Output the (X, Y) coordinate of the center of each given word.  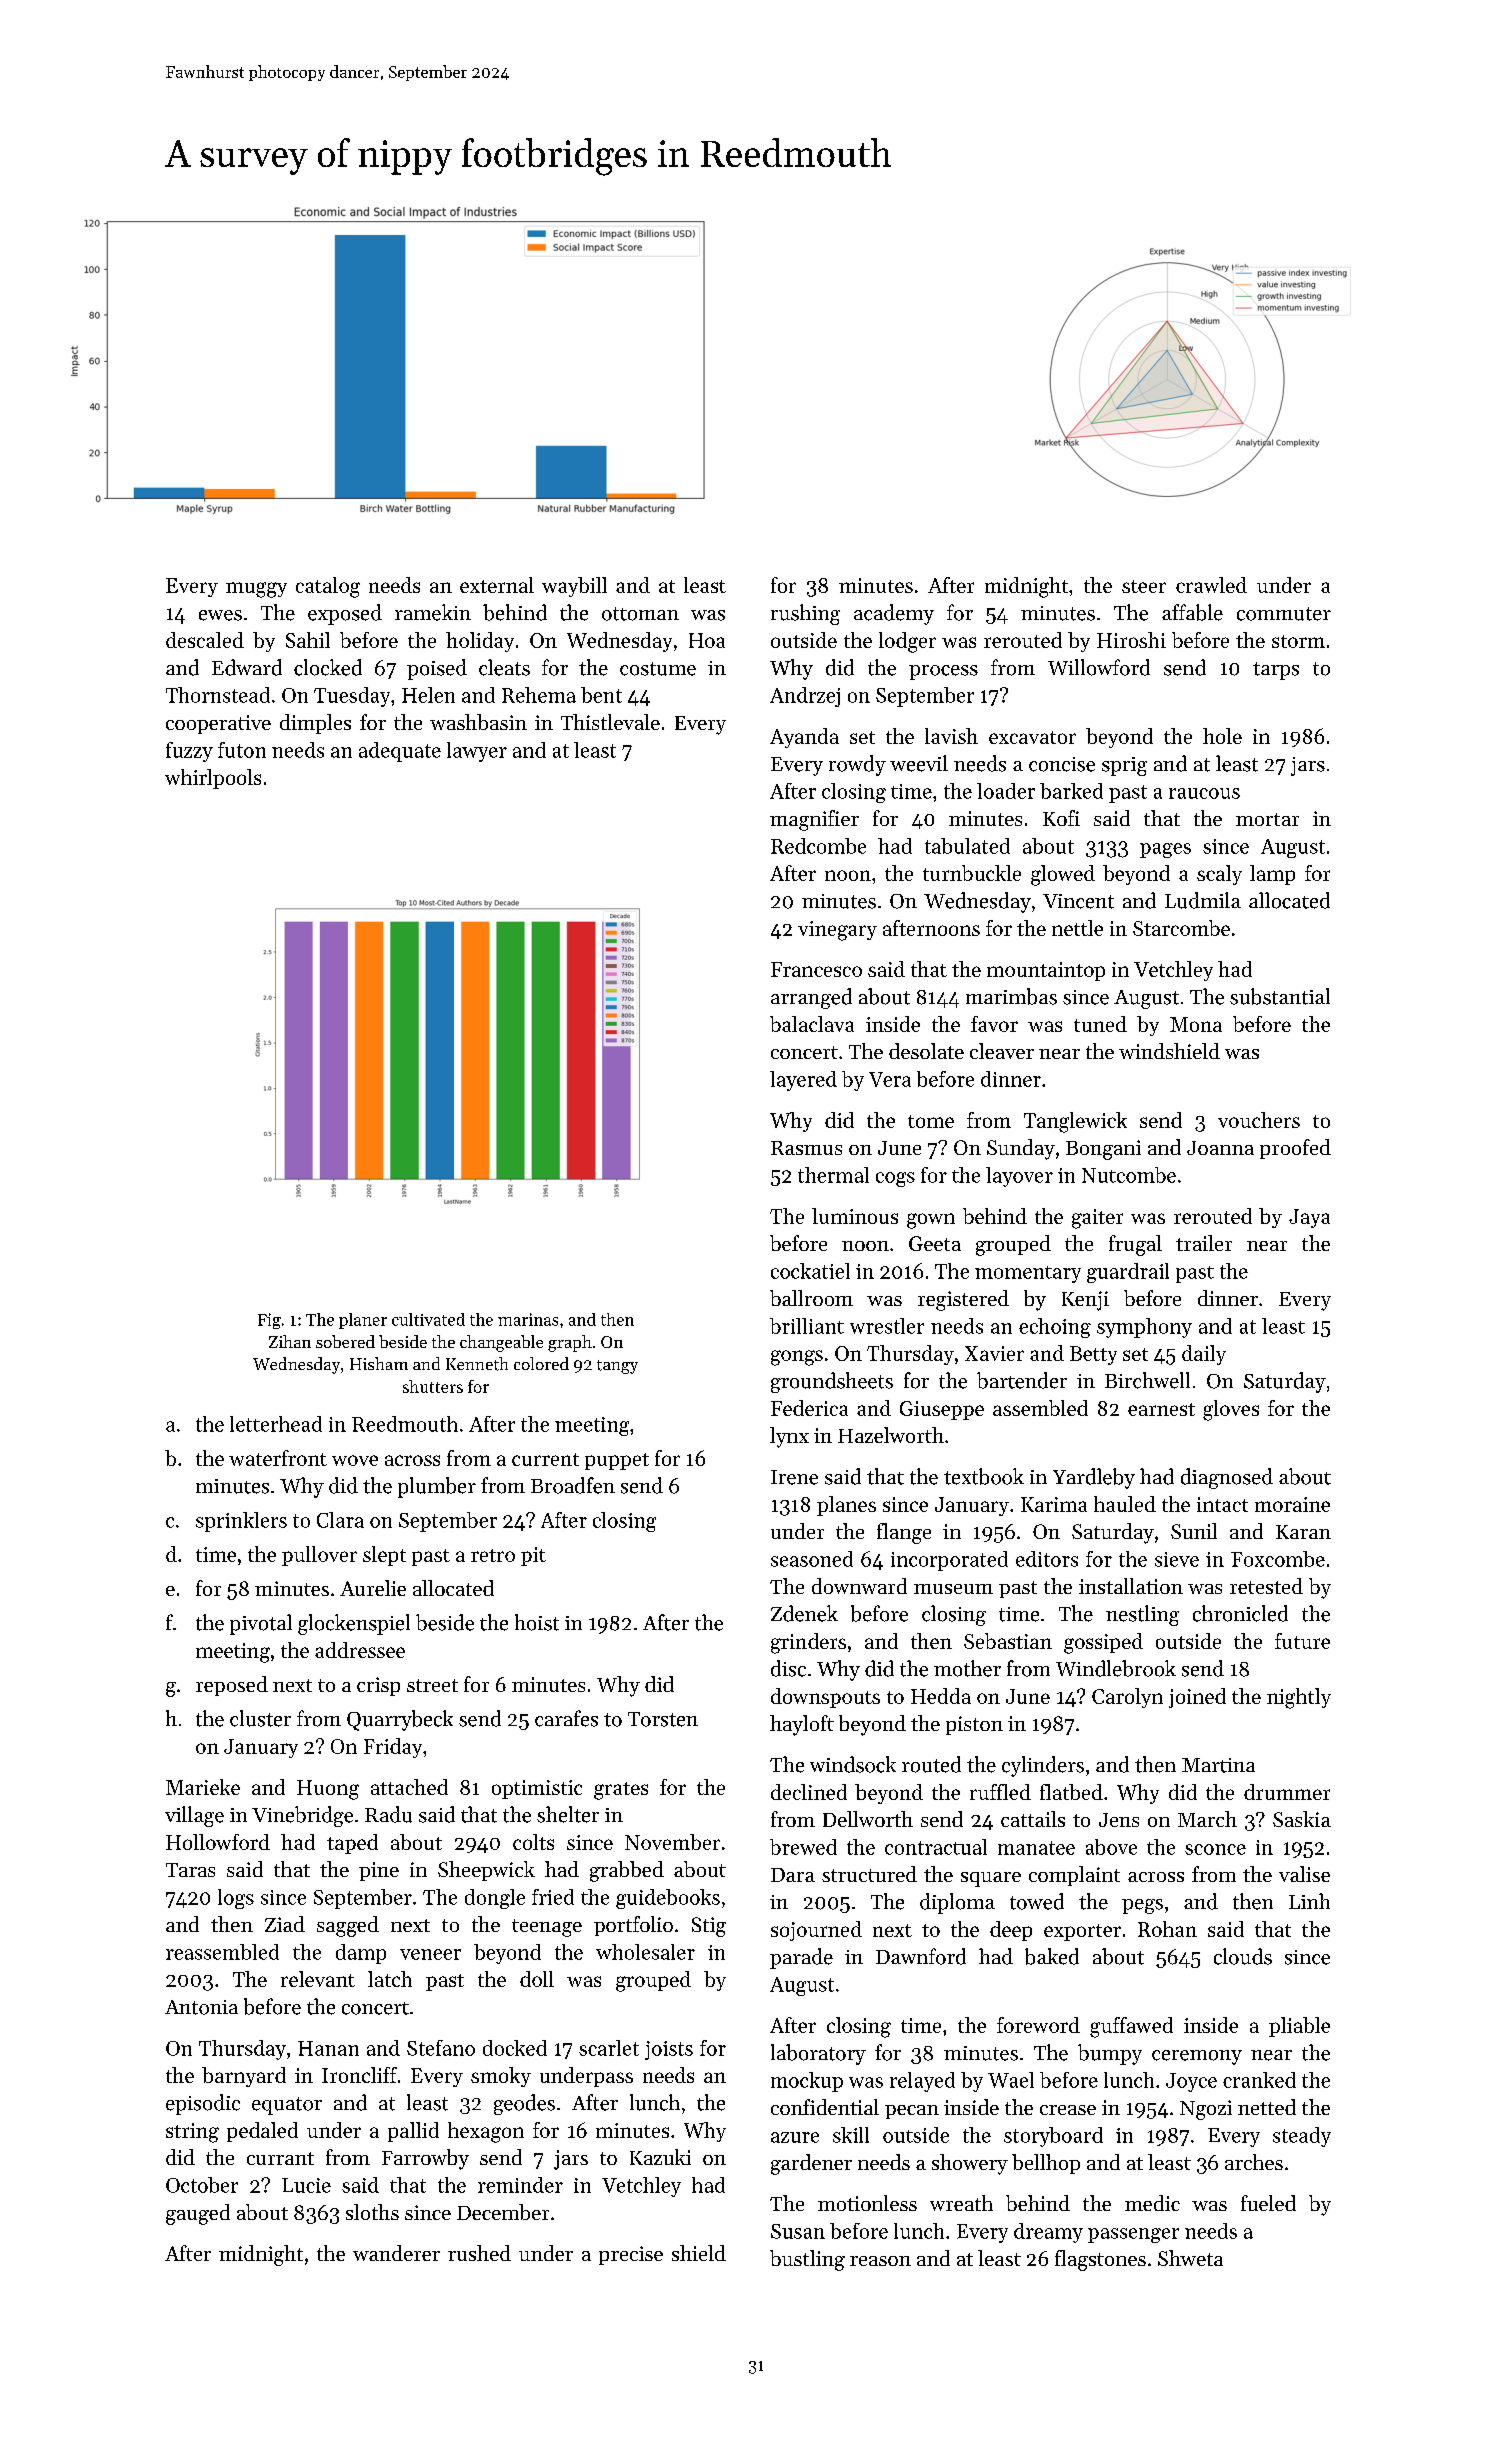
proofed (1295, 1149)
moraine (1292, 1504)
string (192, 2133)
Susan (798, 2231)
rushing (805, 614)
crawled (1211, 585)
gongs (797, 1358)
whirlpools (213, 779)
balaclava (812, 1024)
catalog (328, 587)
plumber (437, 1487)
